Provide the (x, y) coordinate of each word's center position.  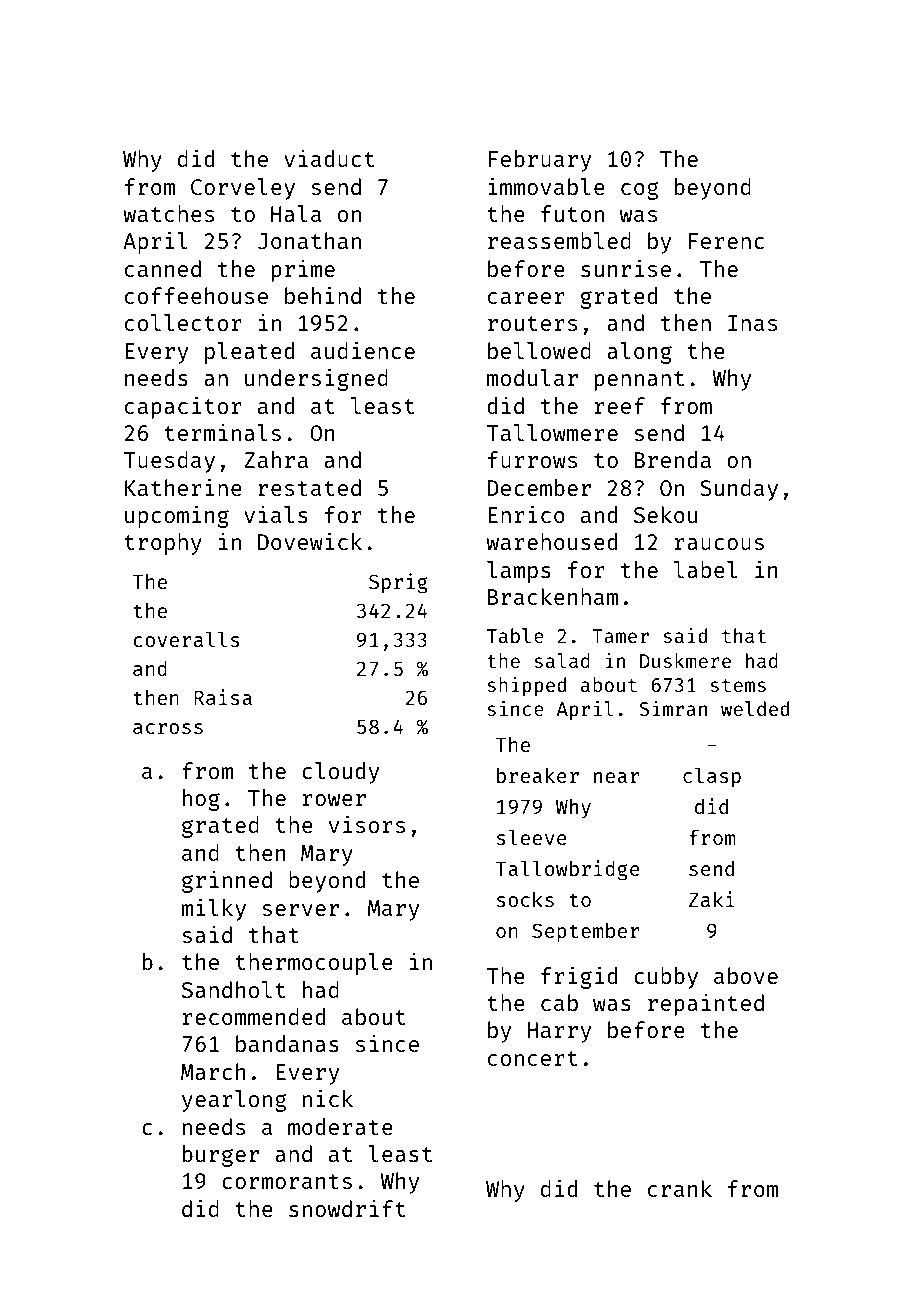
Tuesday (169, 462)
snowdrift (347, 1208)
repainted (706, 1004)
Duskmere (685, 660)
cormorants (287, 1181)
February (540, 161)
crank (680, 1188)
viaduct (329, 158)
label (705, 569)
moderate (340, 1126)
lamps (519, 572)
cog (640, 191)
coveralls (186, 639)
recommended (254, 1016)
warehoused (551, 541)
